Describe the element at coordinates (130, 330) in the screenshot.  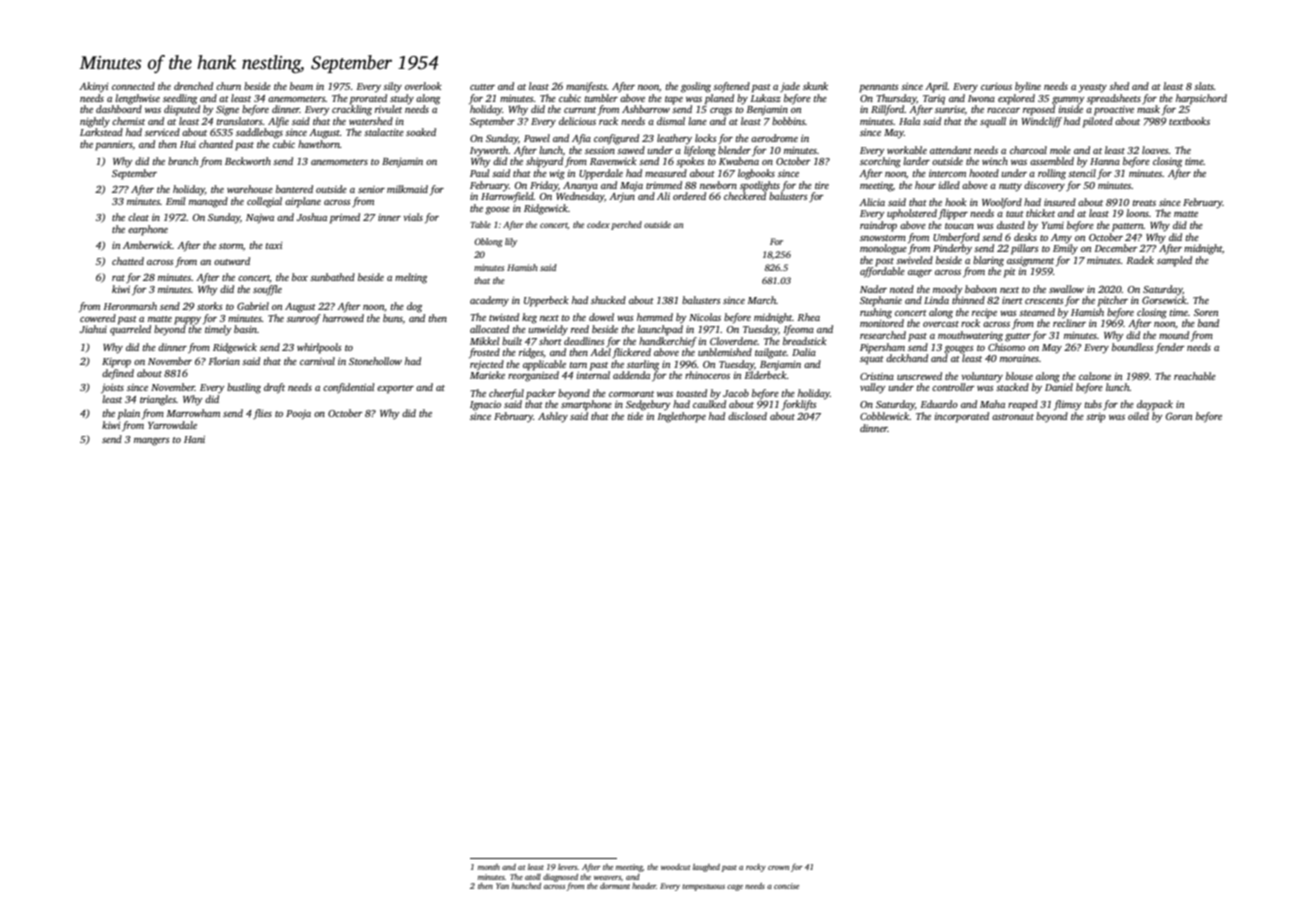
I see `quarreled` at that location.
